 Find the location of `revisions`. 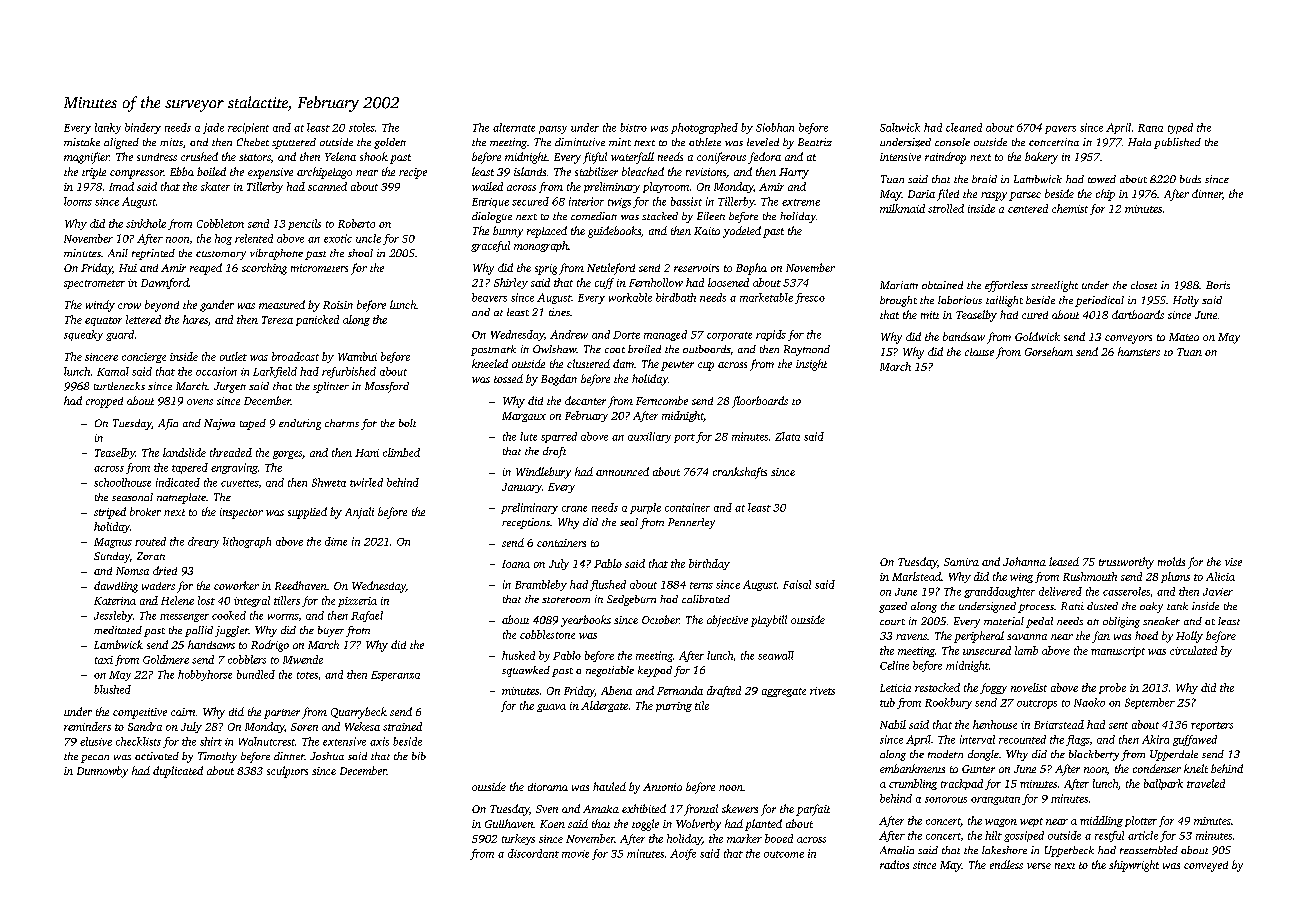

revisions is located at coordinates (706, 172).
